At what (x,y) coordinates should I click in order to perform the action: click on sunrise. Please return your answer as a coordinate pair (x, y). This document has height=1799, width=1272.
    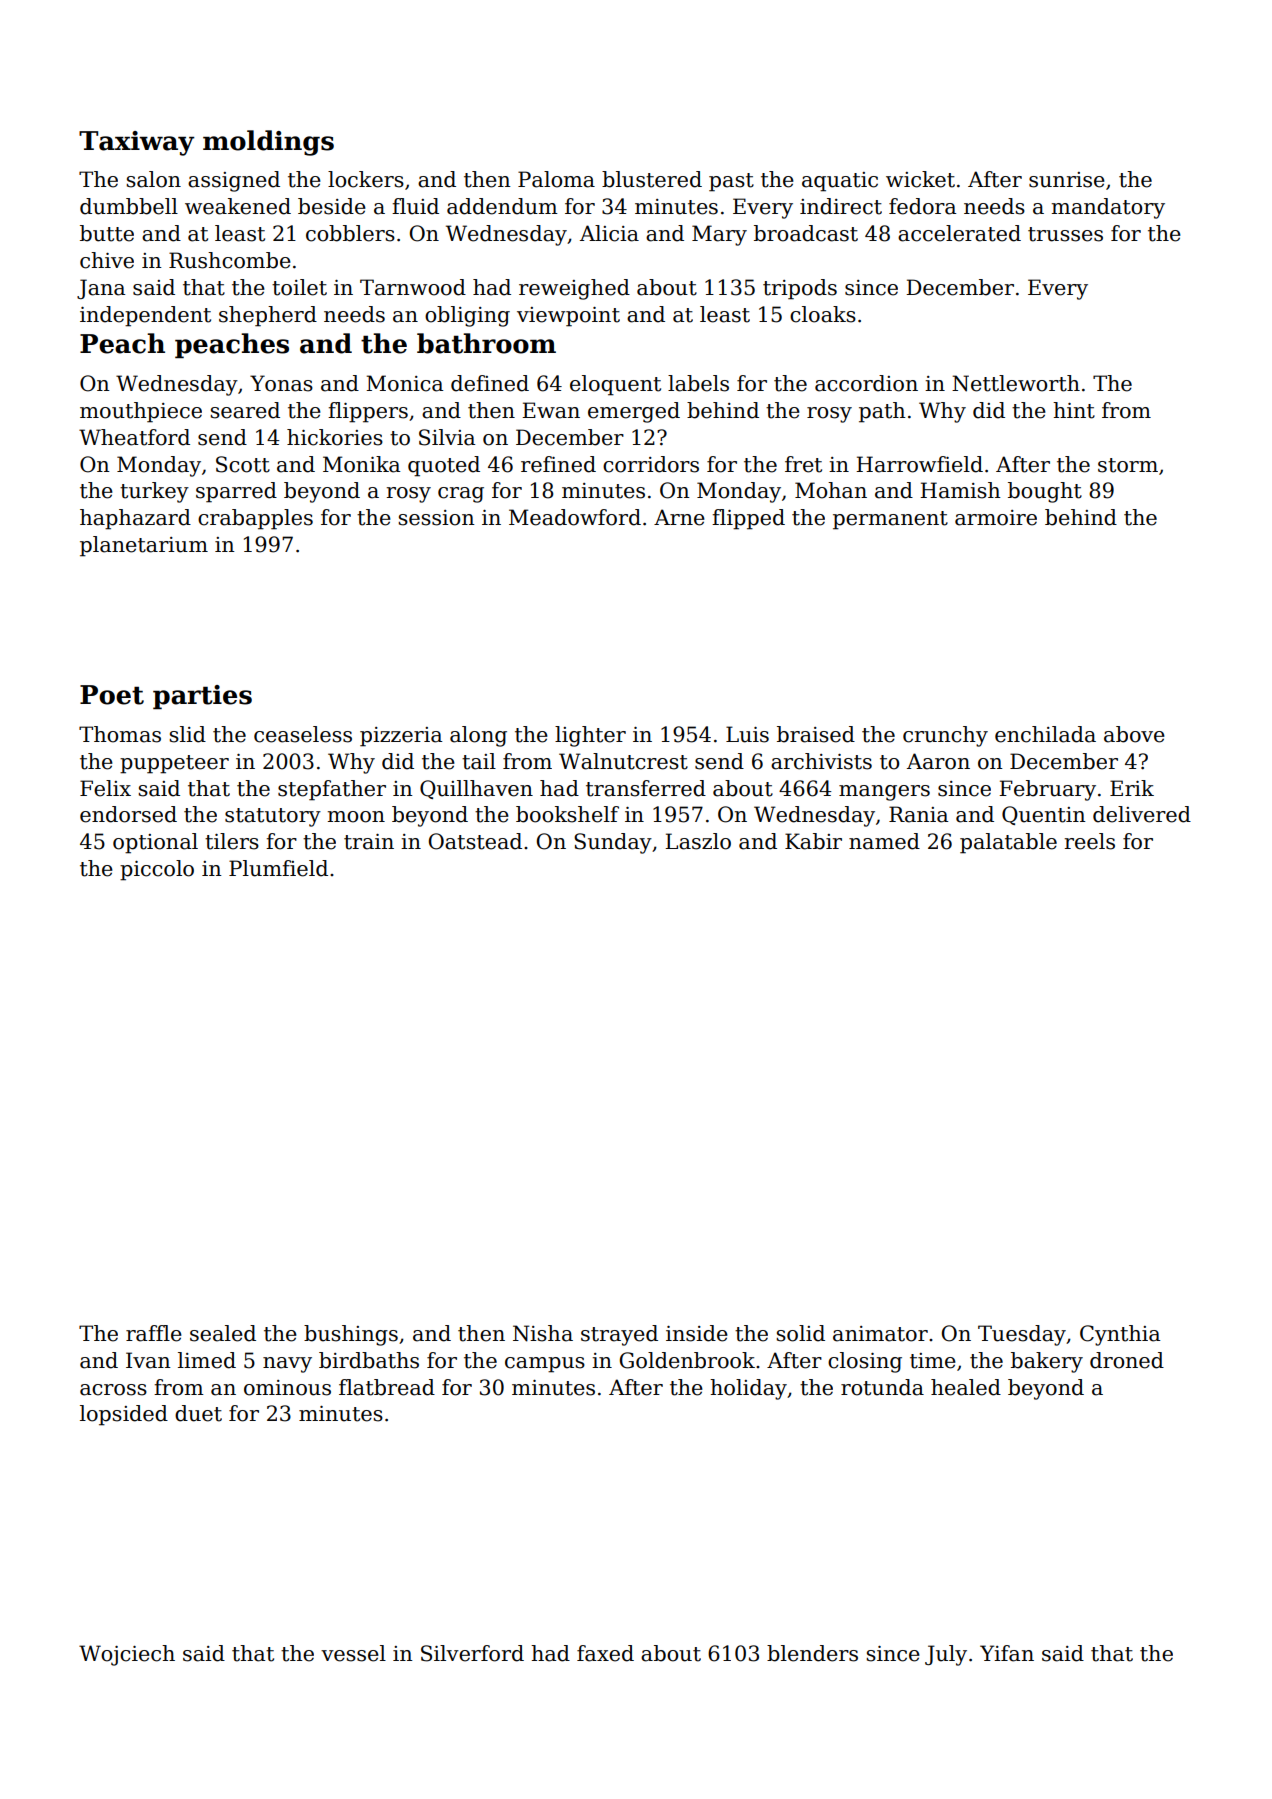
    Looking at the image, I should click on (1067, 180).
